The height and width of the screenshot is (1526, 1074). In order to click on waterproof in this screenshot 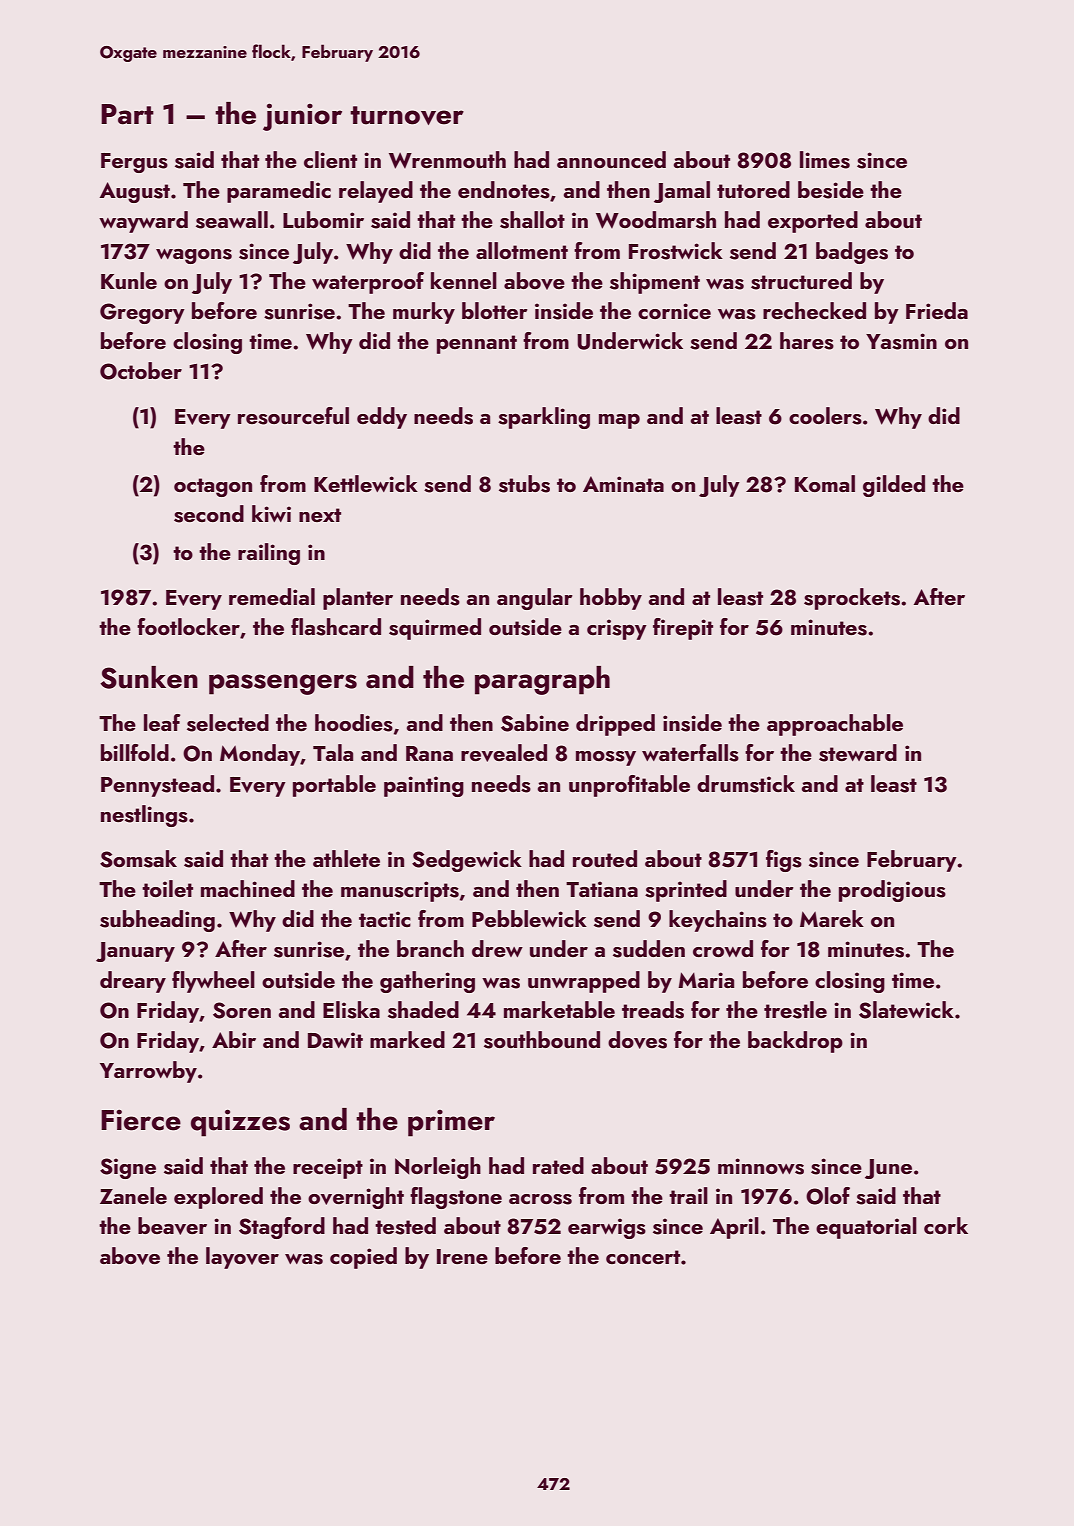, I will do `click(368, 283)`.
